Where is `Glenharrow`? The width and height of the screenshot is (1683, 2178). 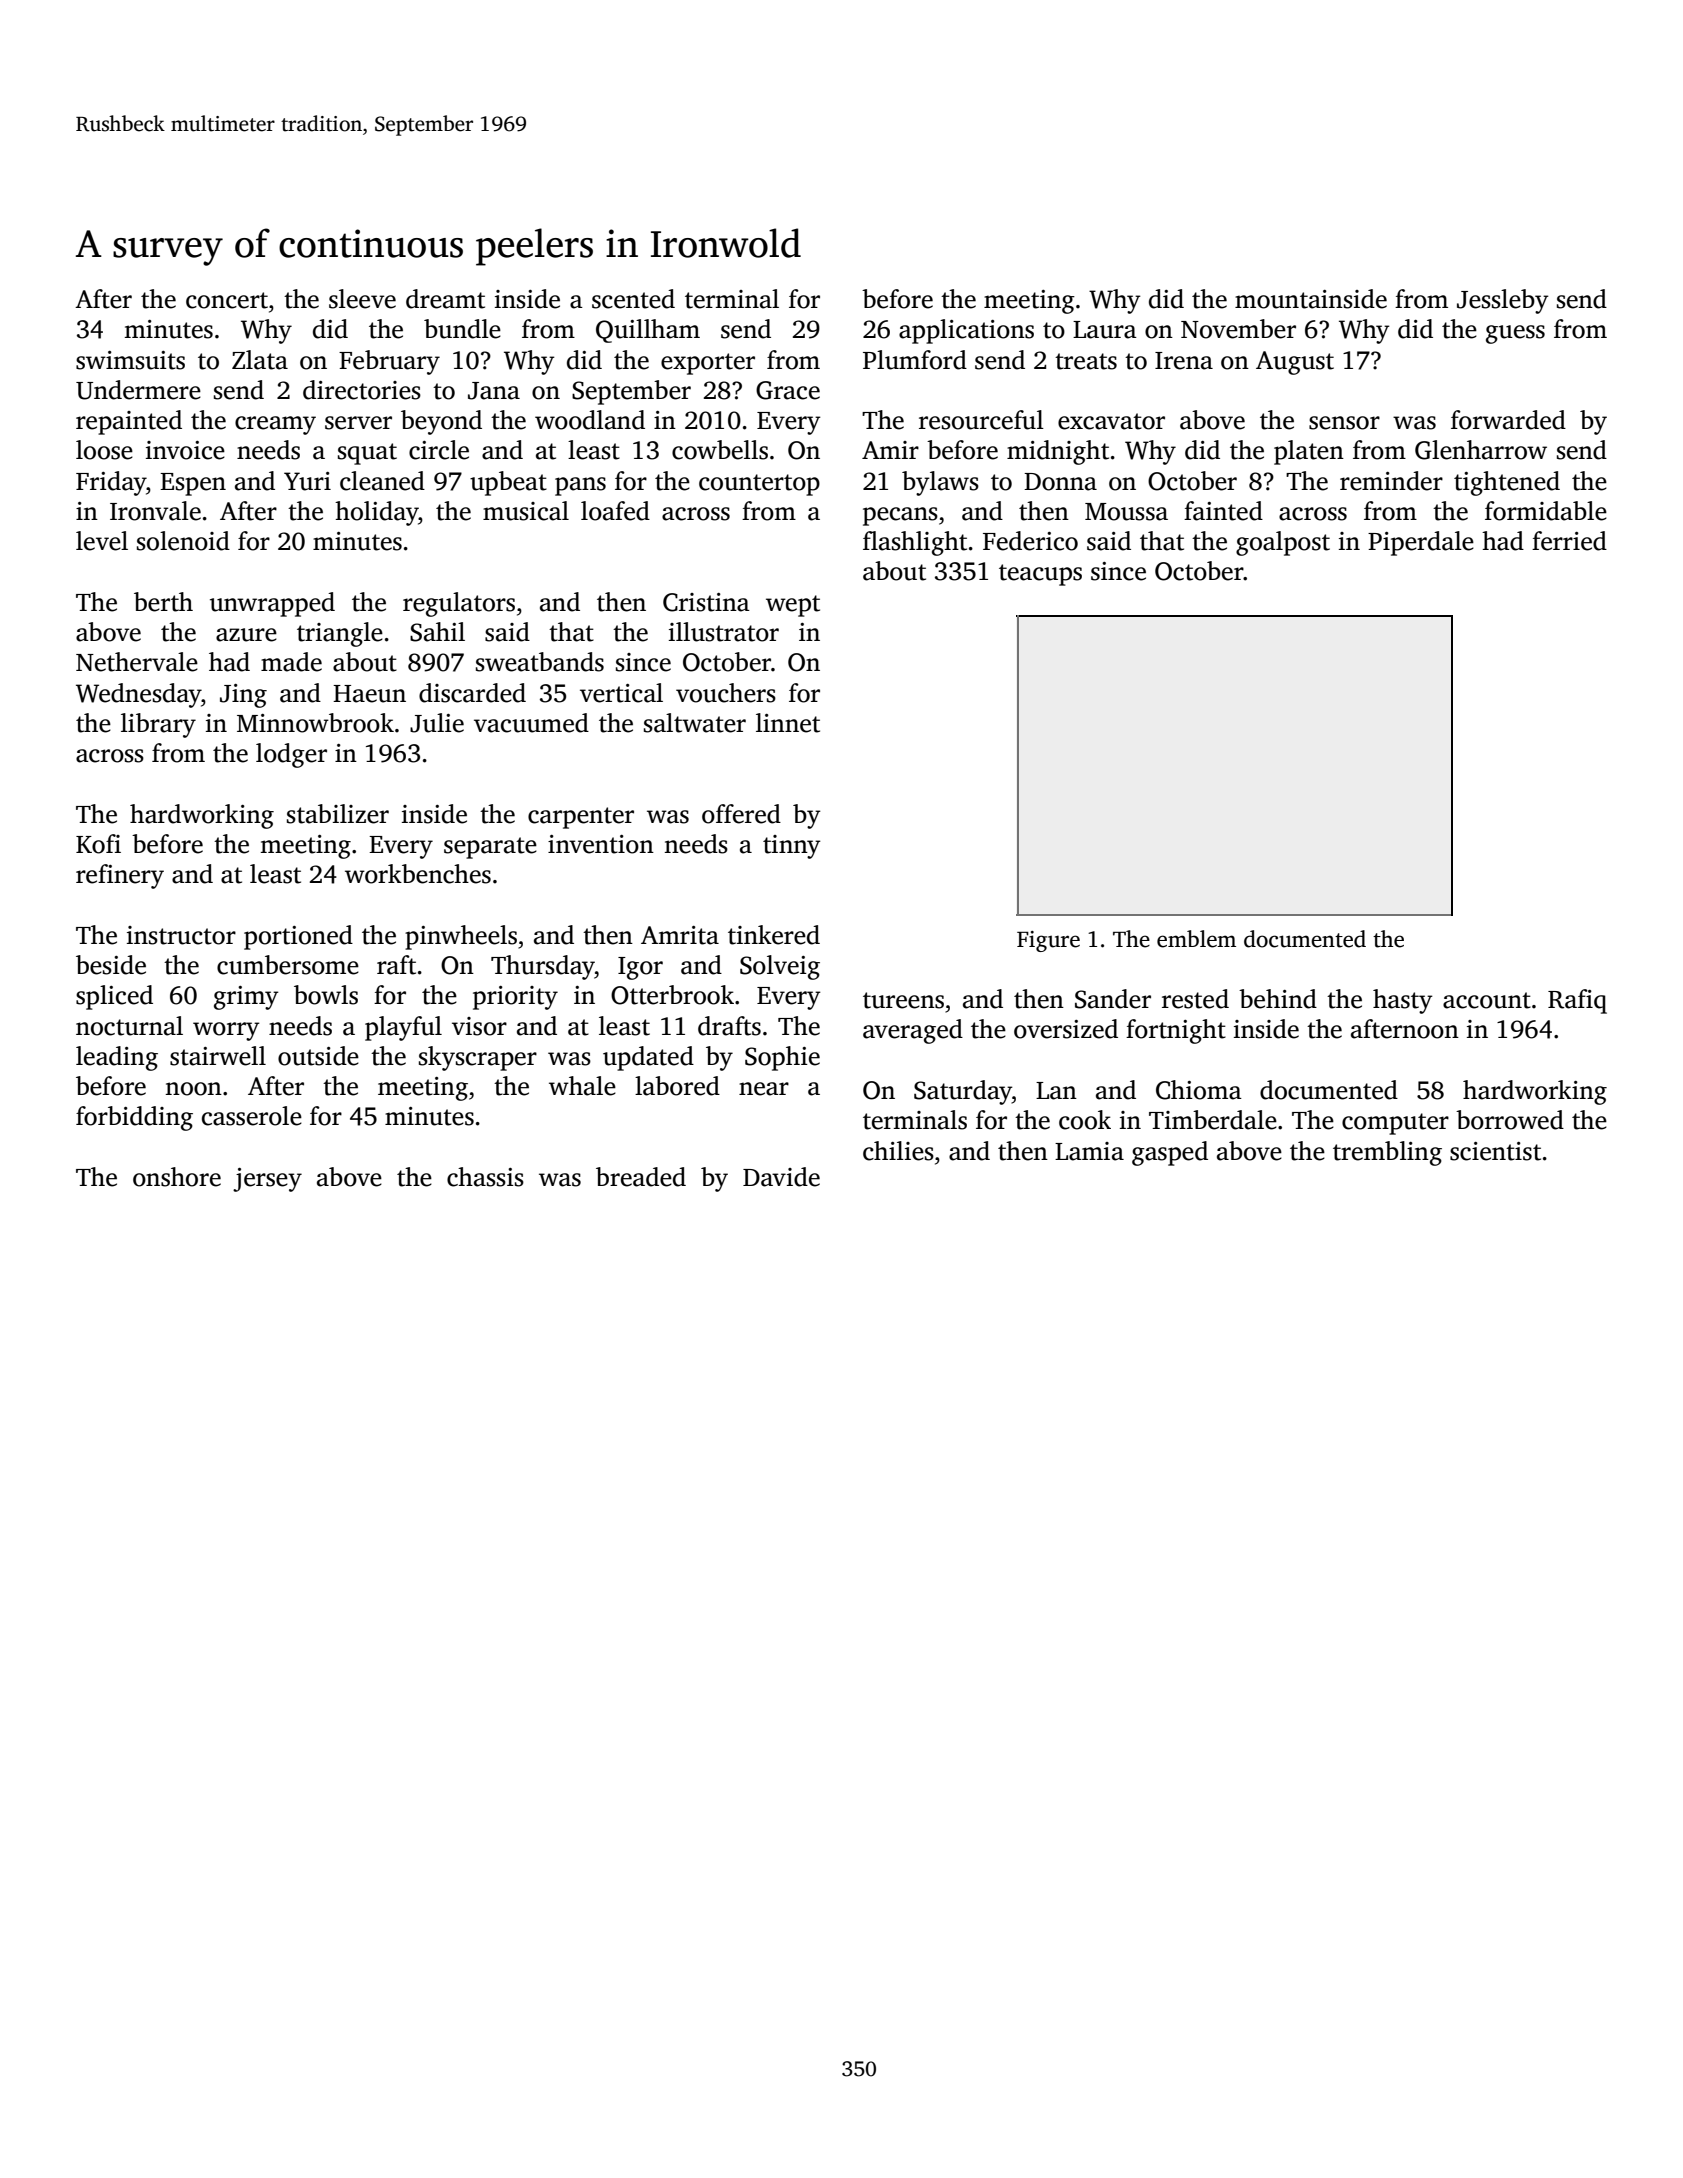 Glenharrow is located at coordinates (1481, 450).
